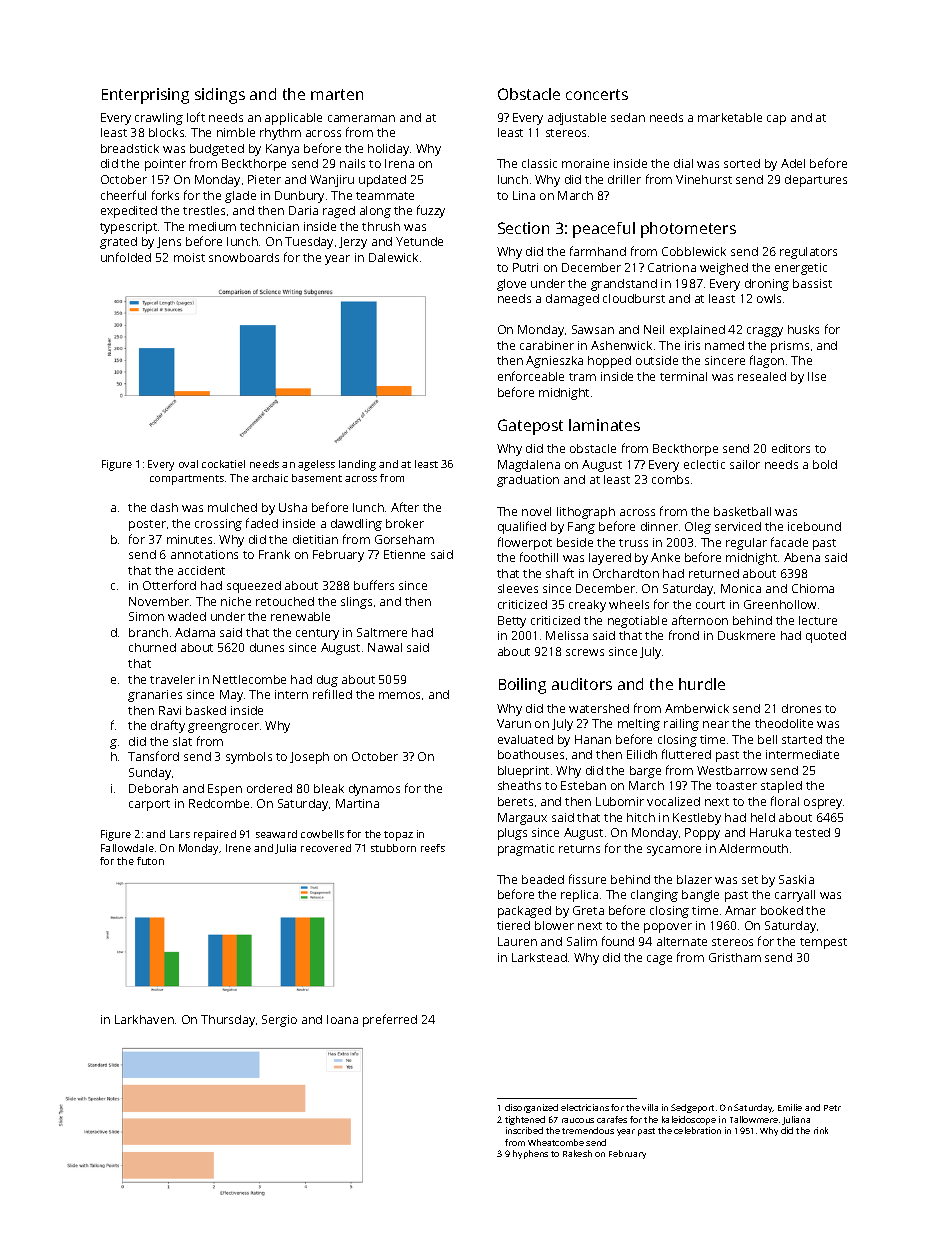  I want to click on combs, so click(670, 479).
